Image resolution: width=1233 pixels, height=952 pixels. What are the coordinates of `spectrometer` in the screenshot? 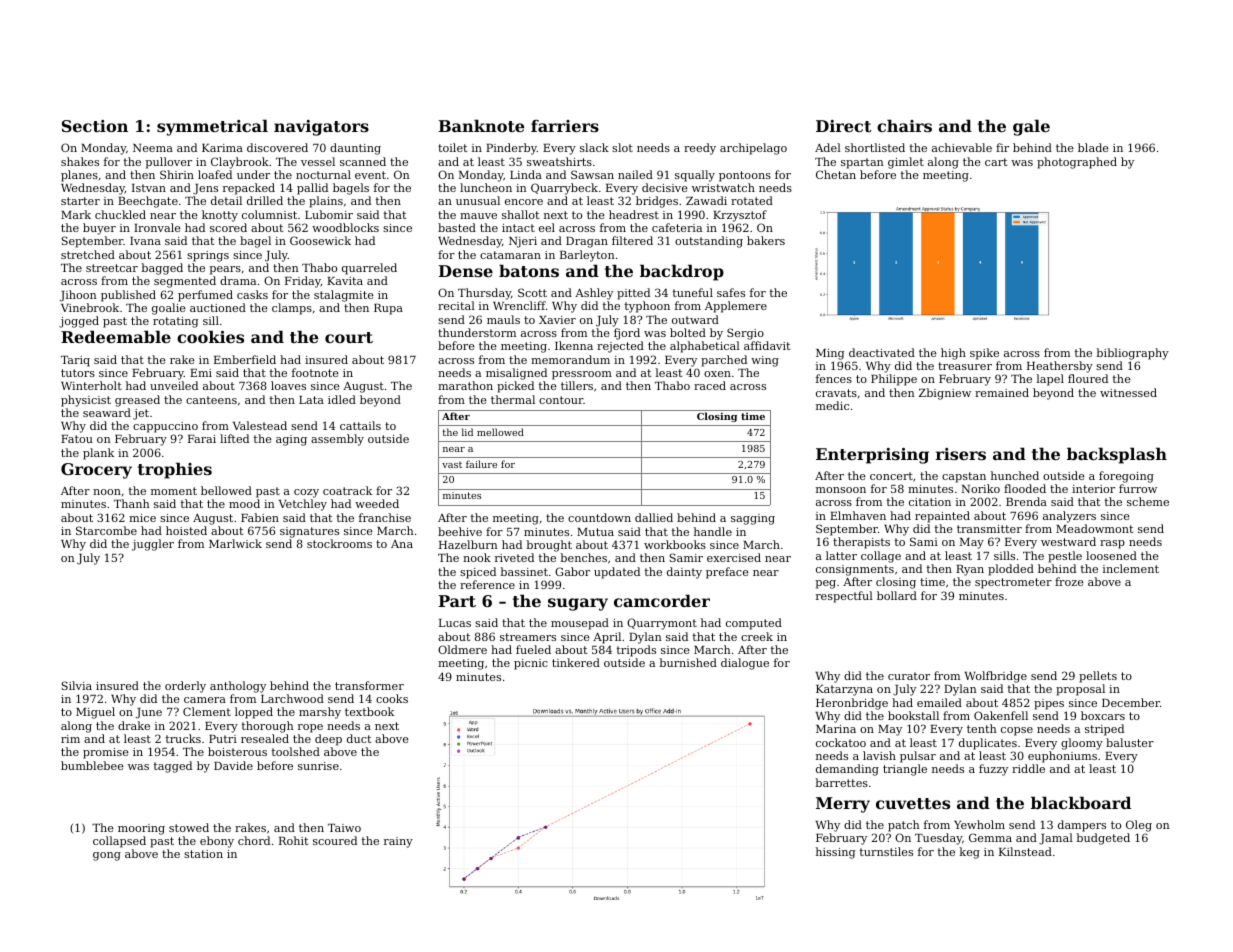 It's located at (1013, 583).
